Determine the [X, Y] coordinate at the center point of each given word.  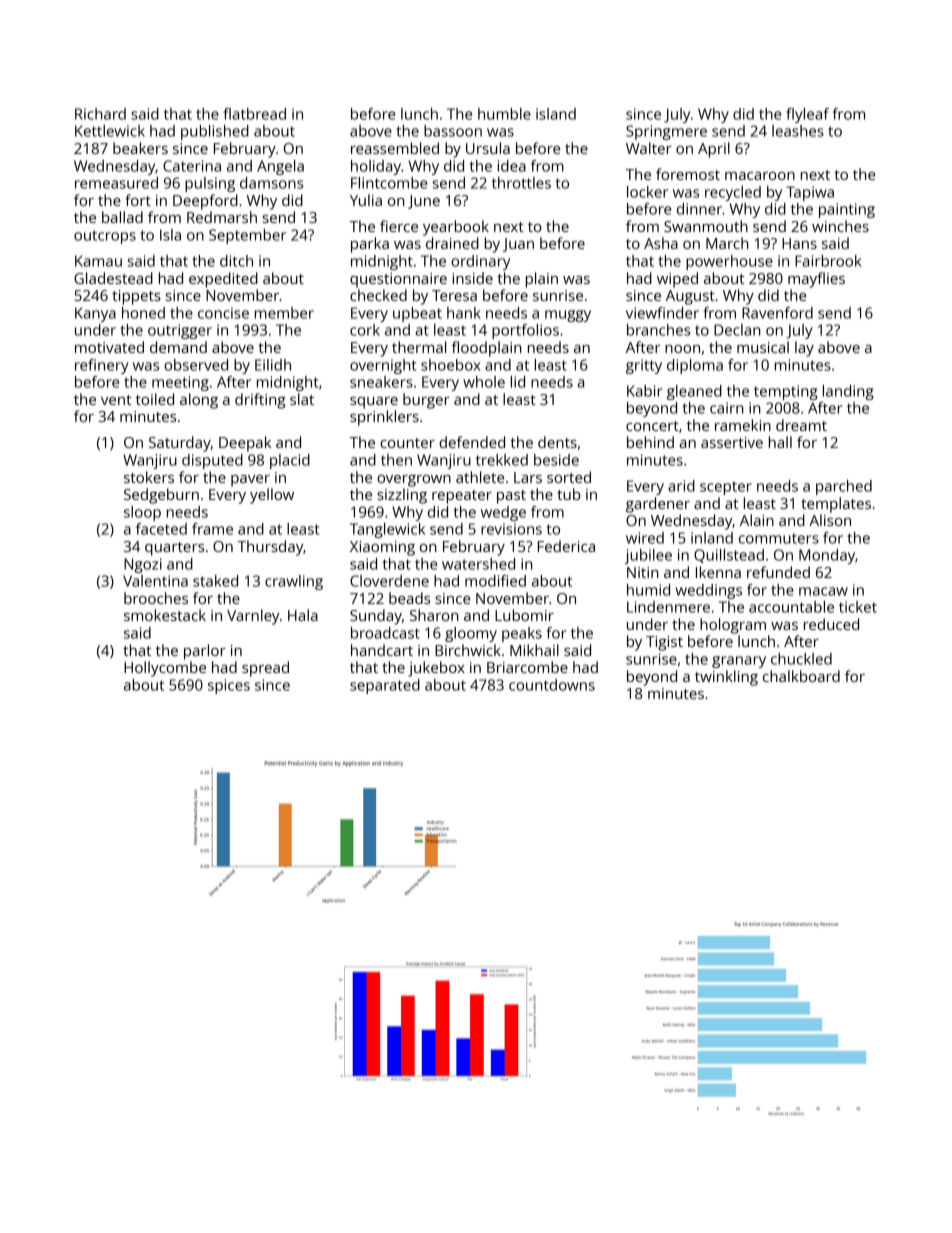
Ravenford [777, 313]
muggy [568, 316]
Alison [830, 520]
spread [265, 669]
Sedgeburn [161, 496]
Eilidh [273, 365]
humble [504, 114]
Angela [280, 167]
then [396, 460]
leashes [798, 131]
